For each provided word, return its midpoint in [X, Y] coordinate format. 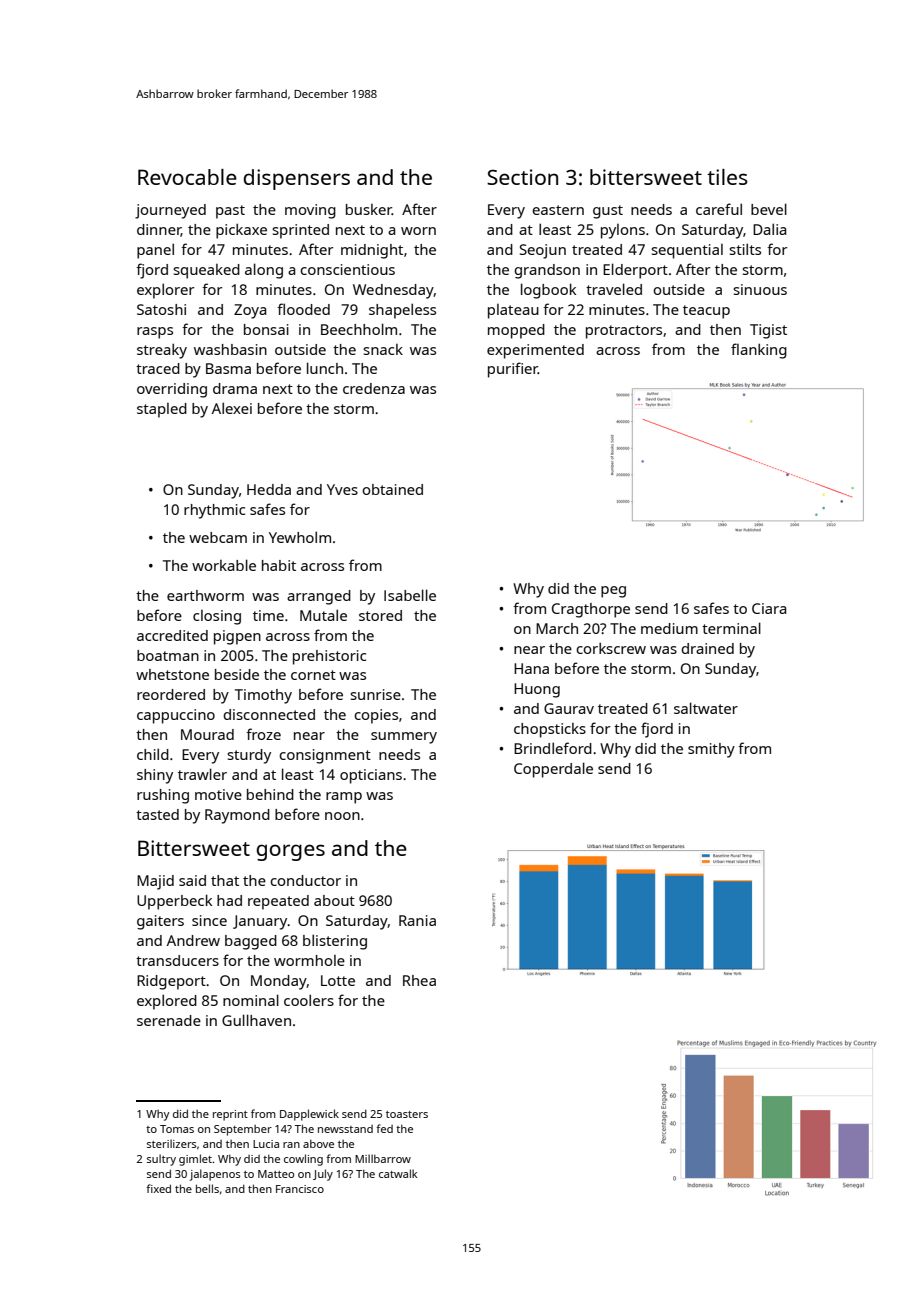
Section [522, 177]
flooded [303, 309]
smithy [711, 750]
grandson [547, 271]
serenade [169, 1020]
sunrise [375, 694]
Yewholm [300, 537]
